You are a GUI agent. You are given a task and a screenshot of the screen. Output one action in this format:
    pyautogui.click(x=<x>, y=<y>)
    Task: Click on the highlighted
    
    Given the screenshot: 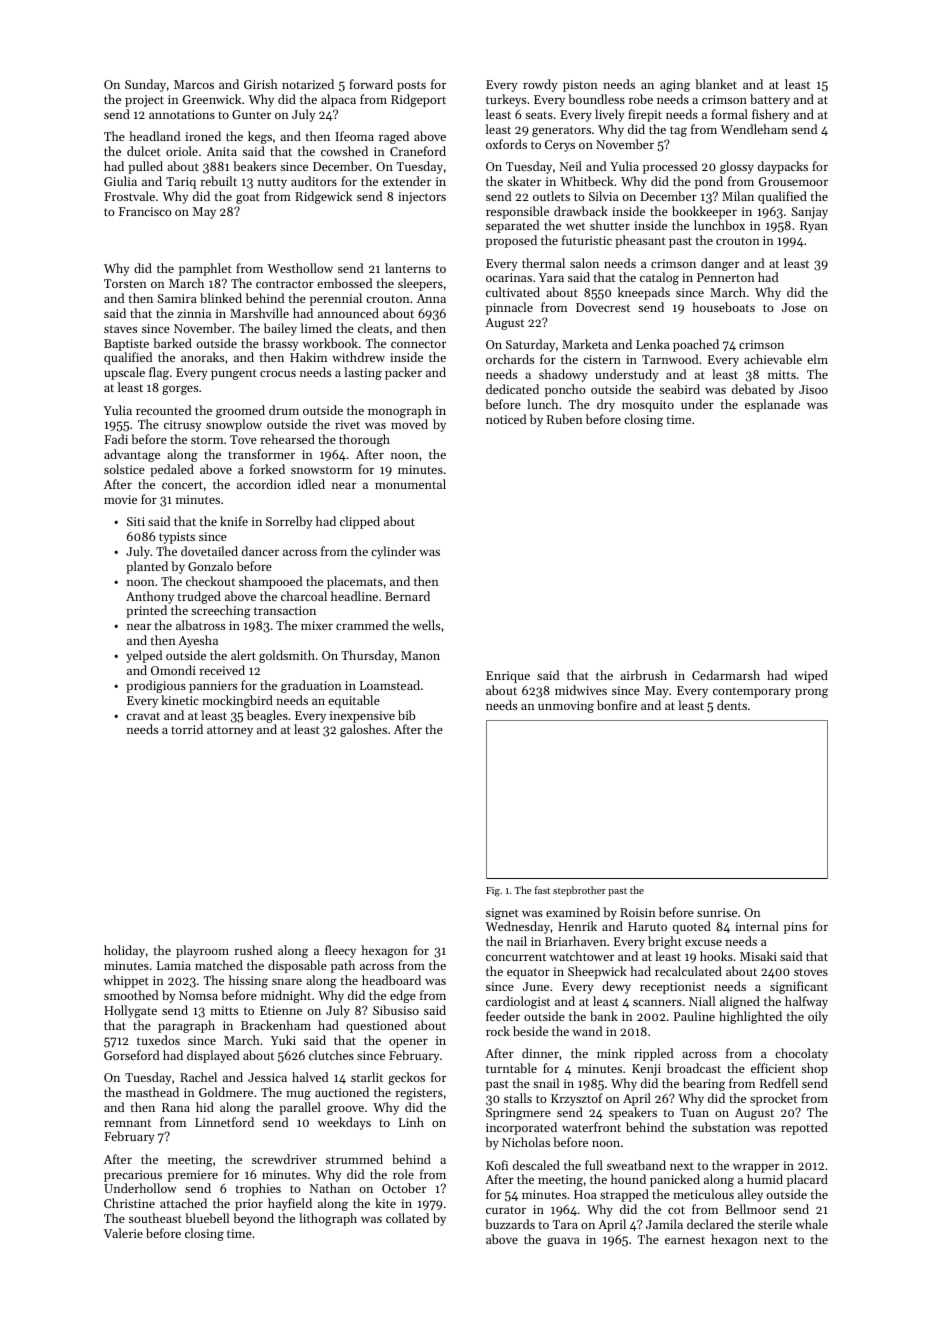 What is the action you would take?
    pyautogui.click(x=750, y=1017)
